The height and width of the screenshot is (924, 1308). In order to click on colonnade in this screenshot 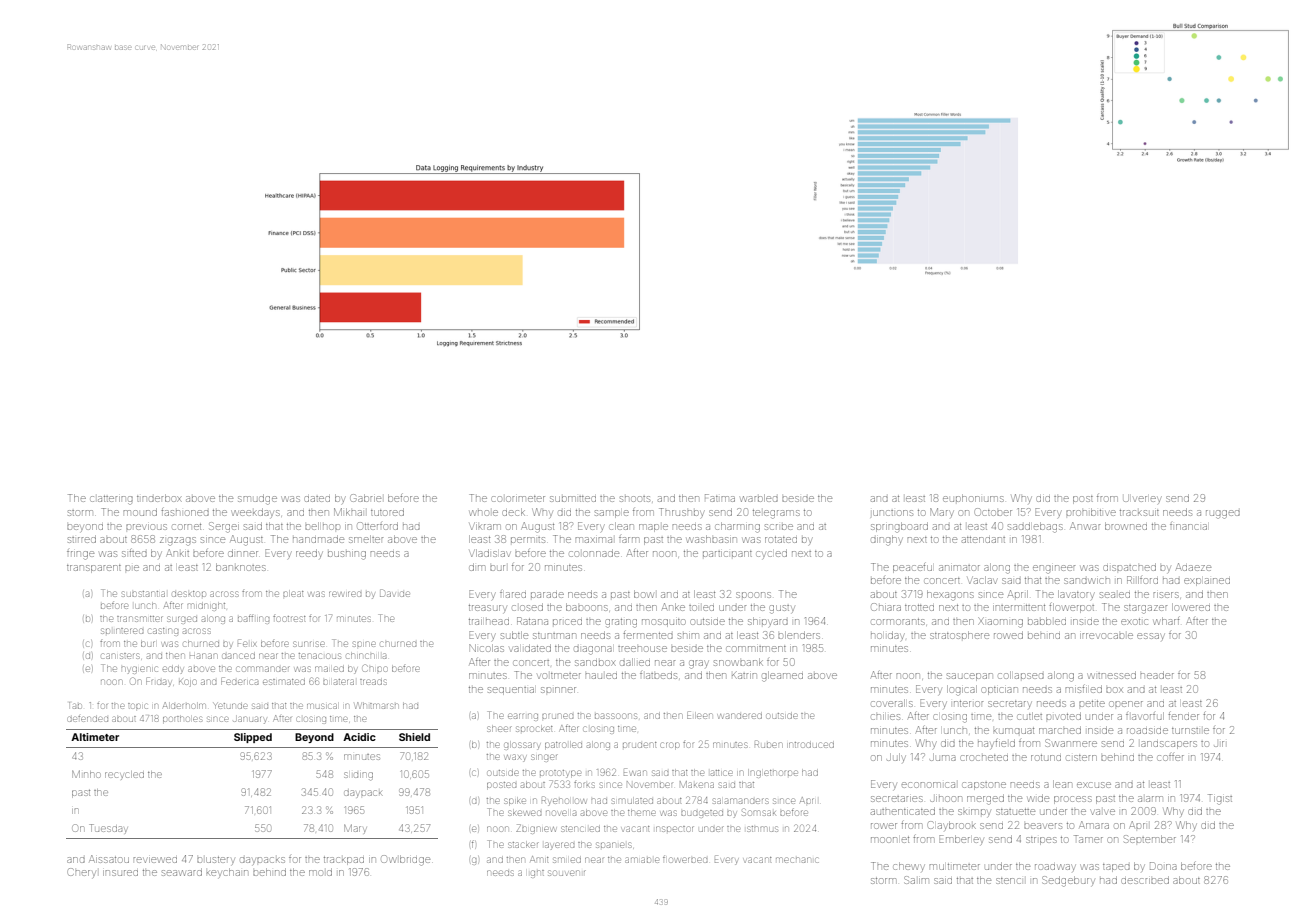, I will do `click(594, 553)`.
